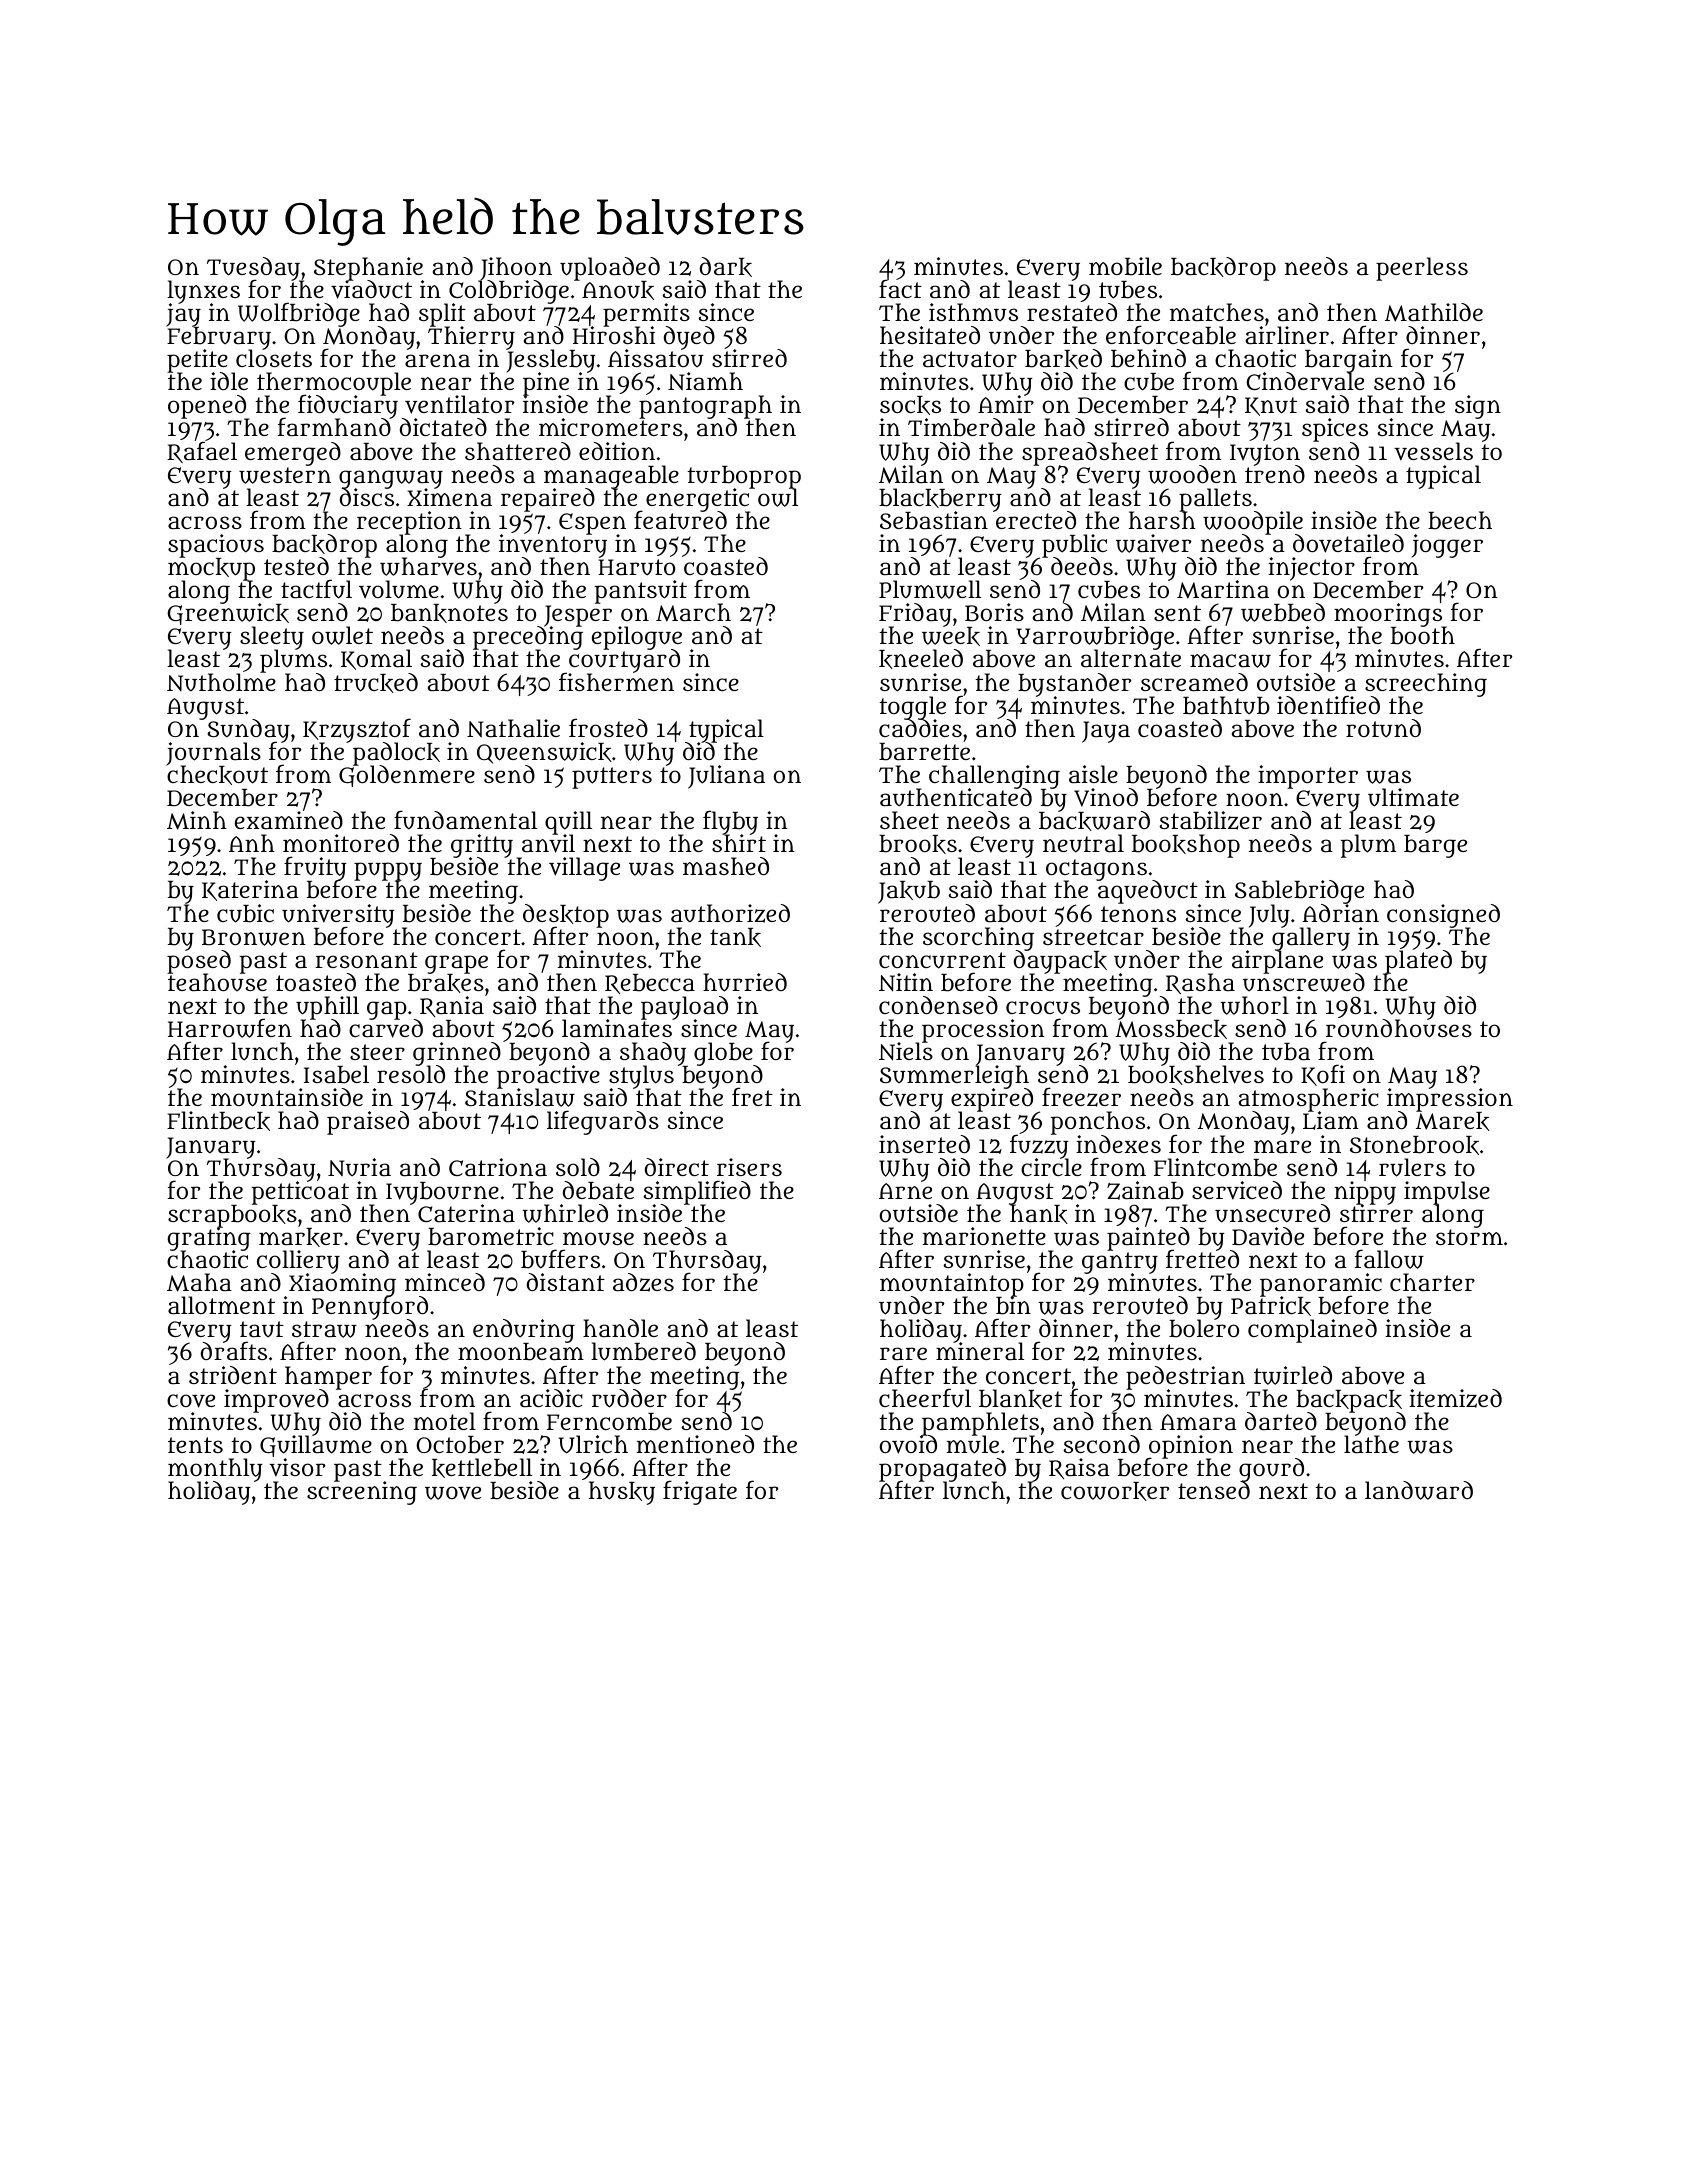 The image size is (1683, 2178). Describe the element at coordinates (973, 312) in the screenshot. I see `isthmus` at that location.
